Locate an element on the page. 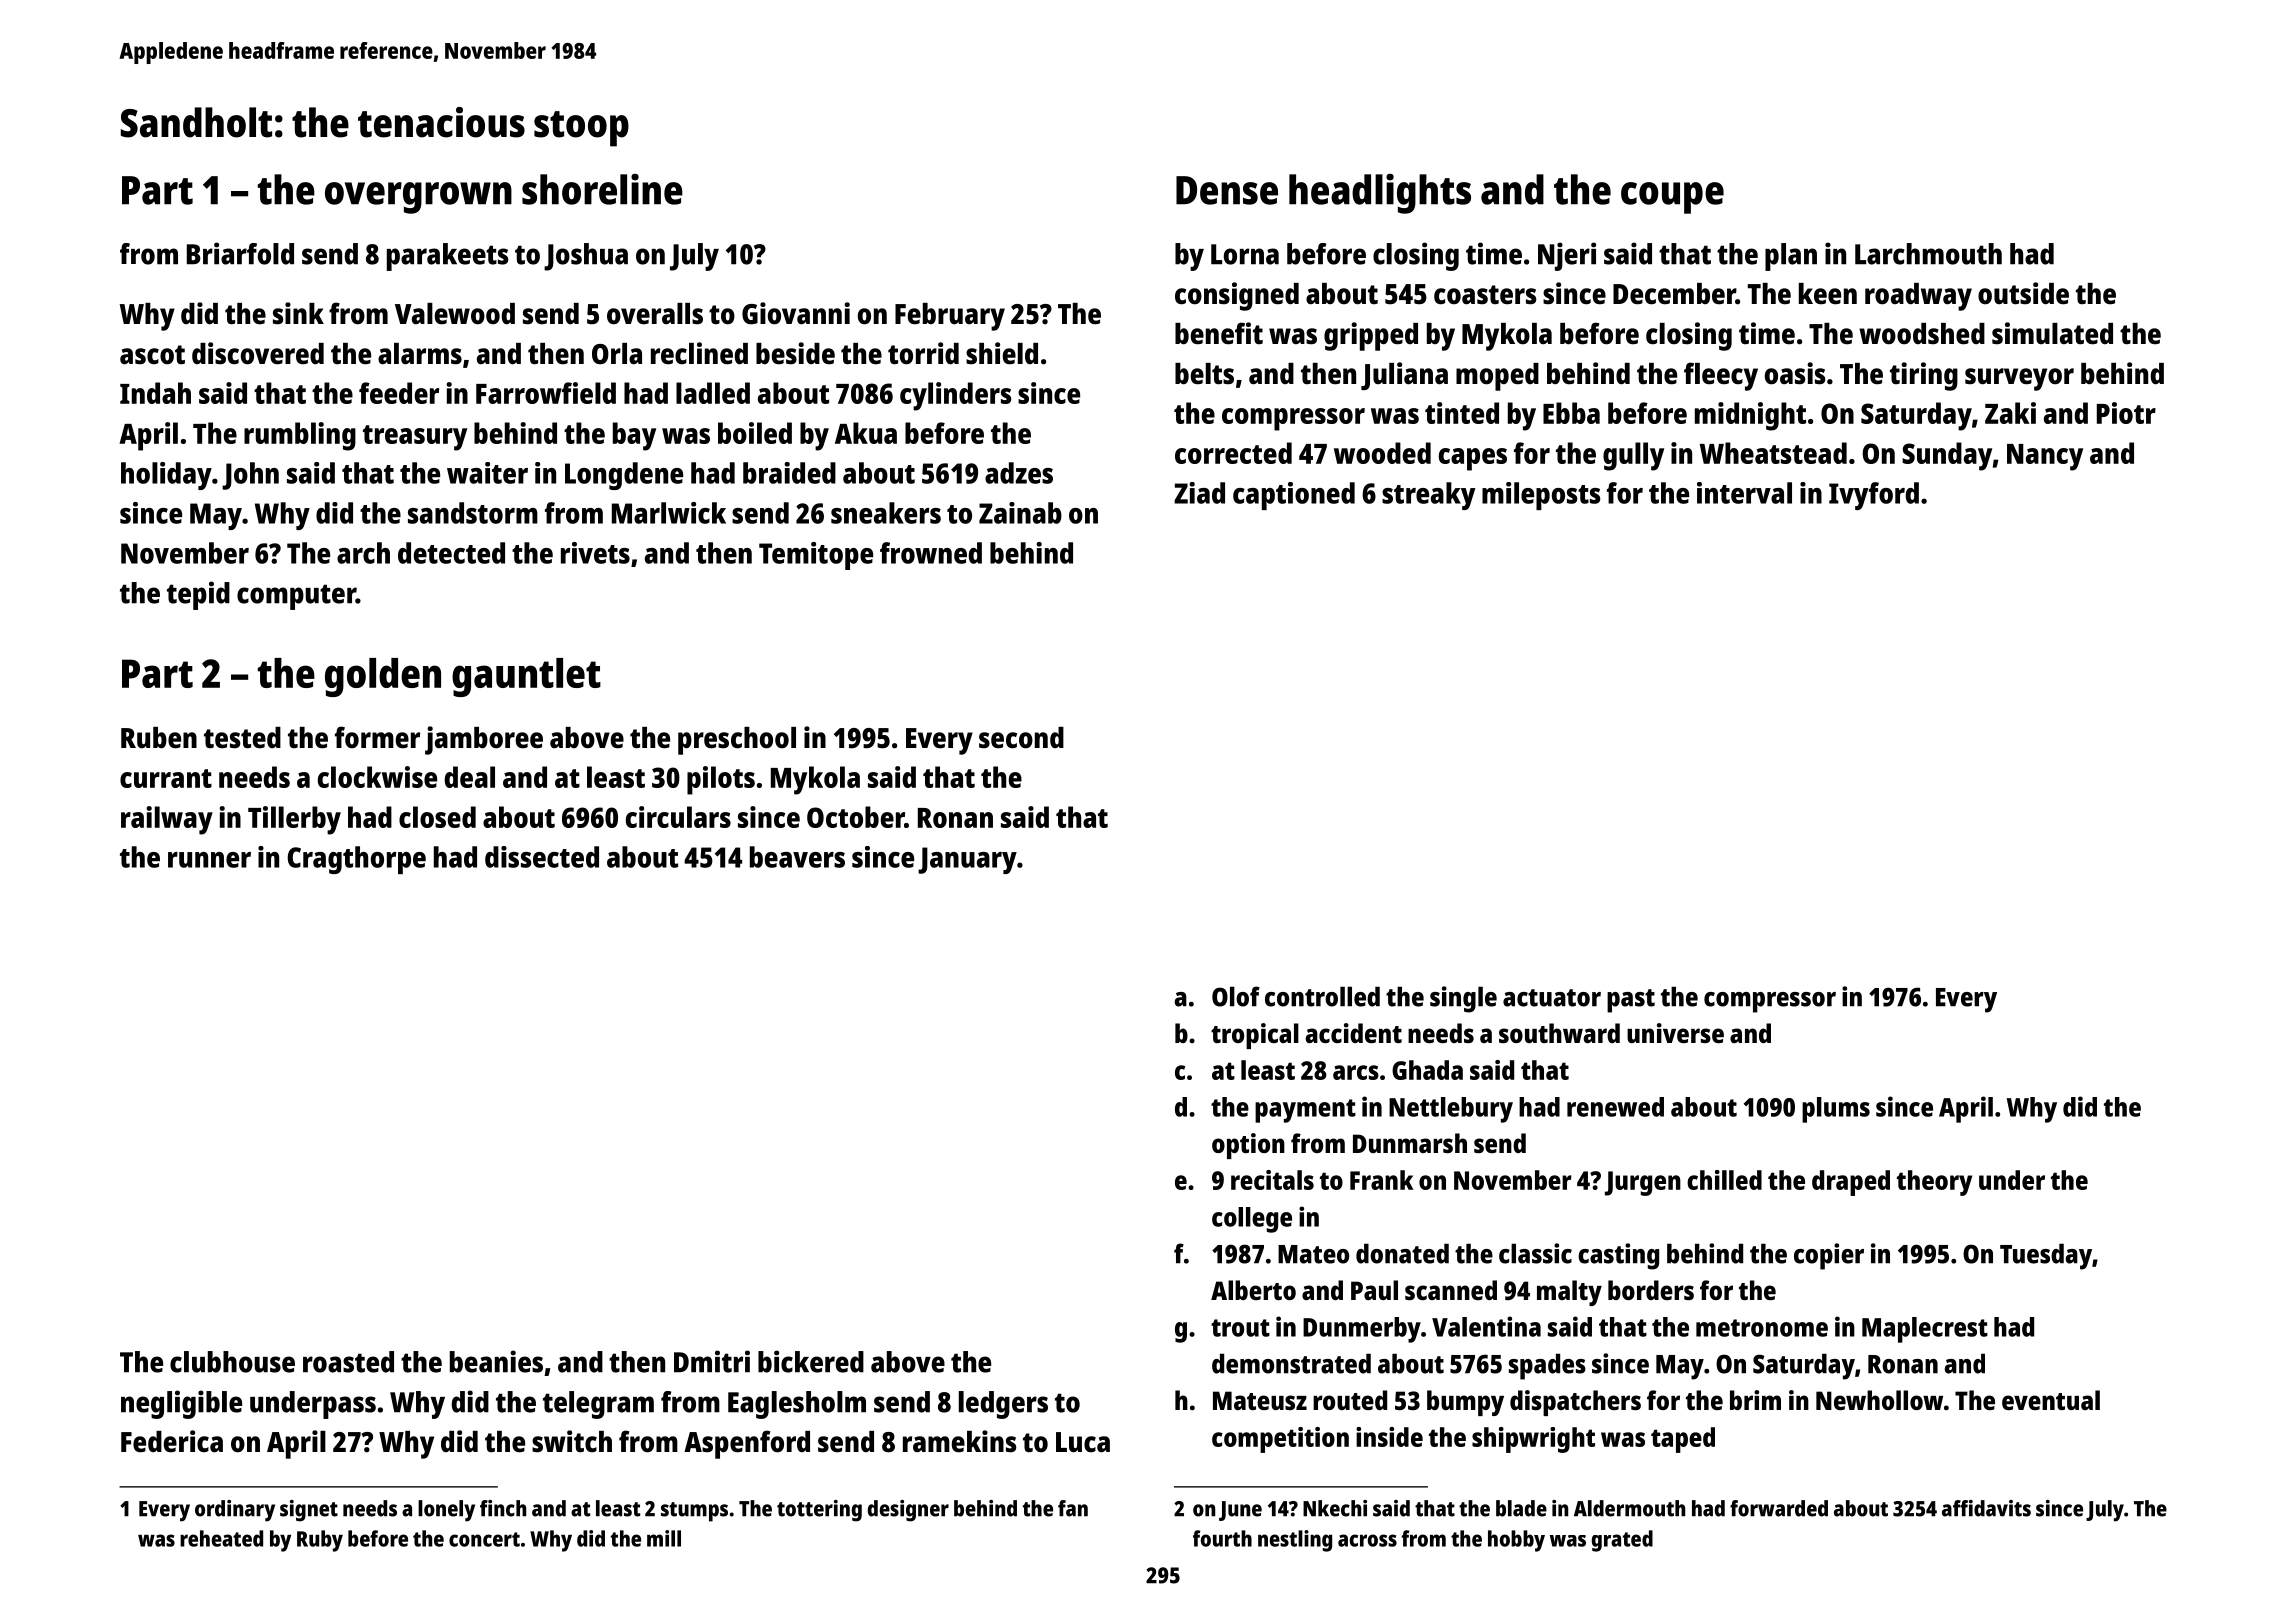  sink is located at coordinates (298, 313).
